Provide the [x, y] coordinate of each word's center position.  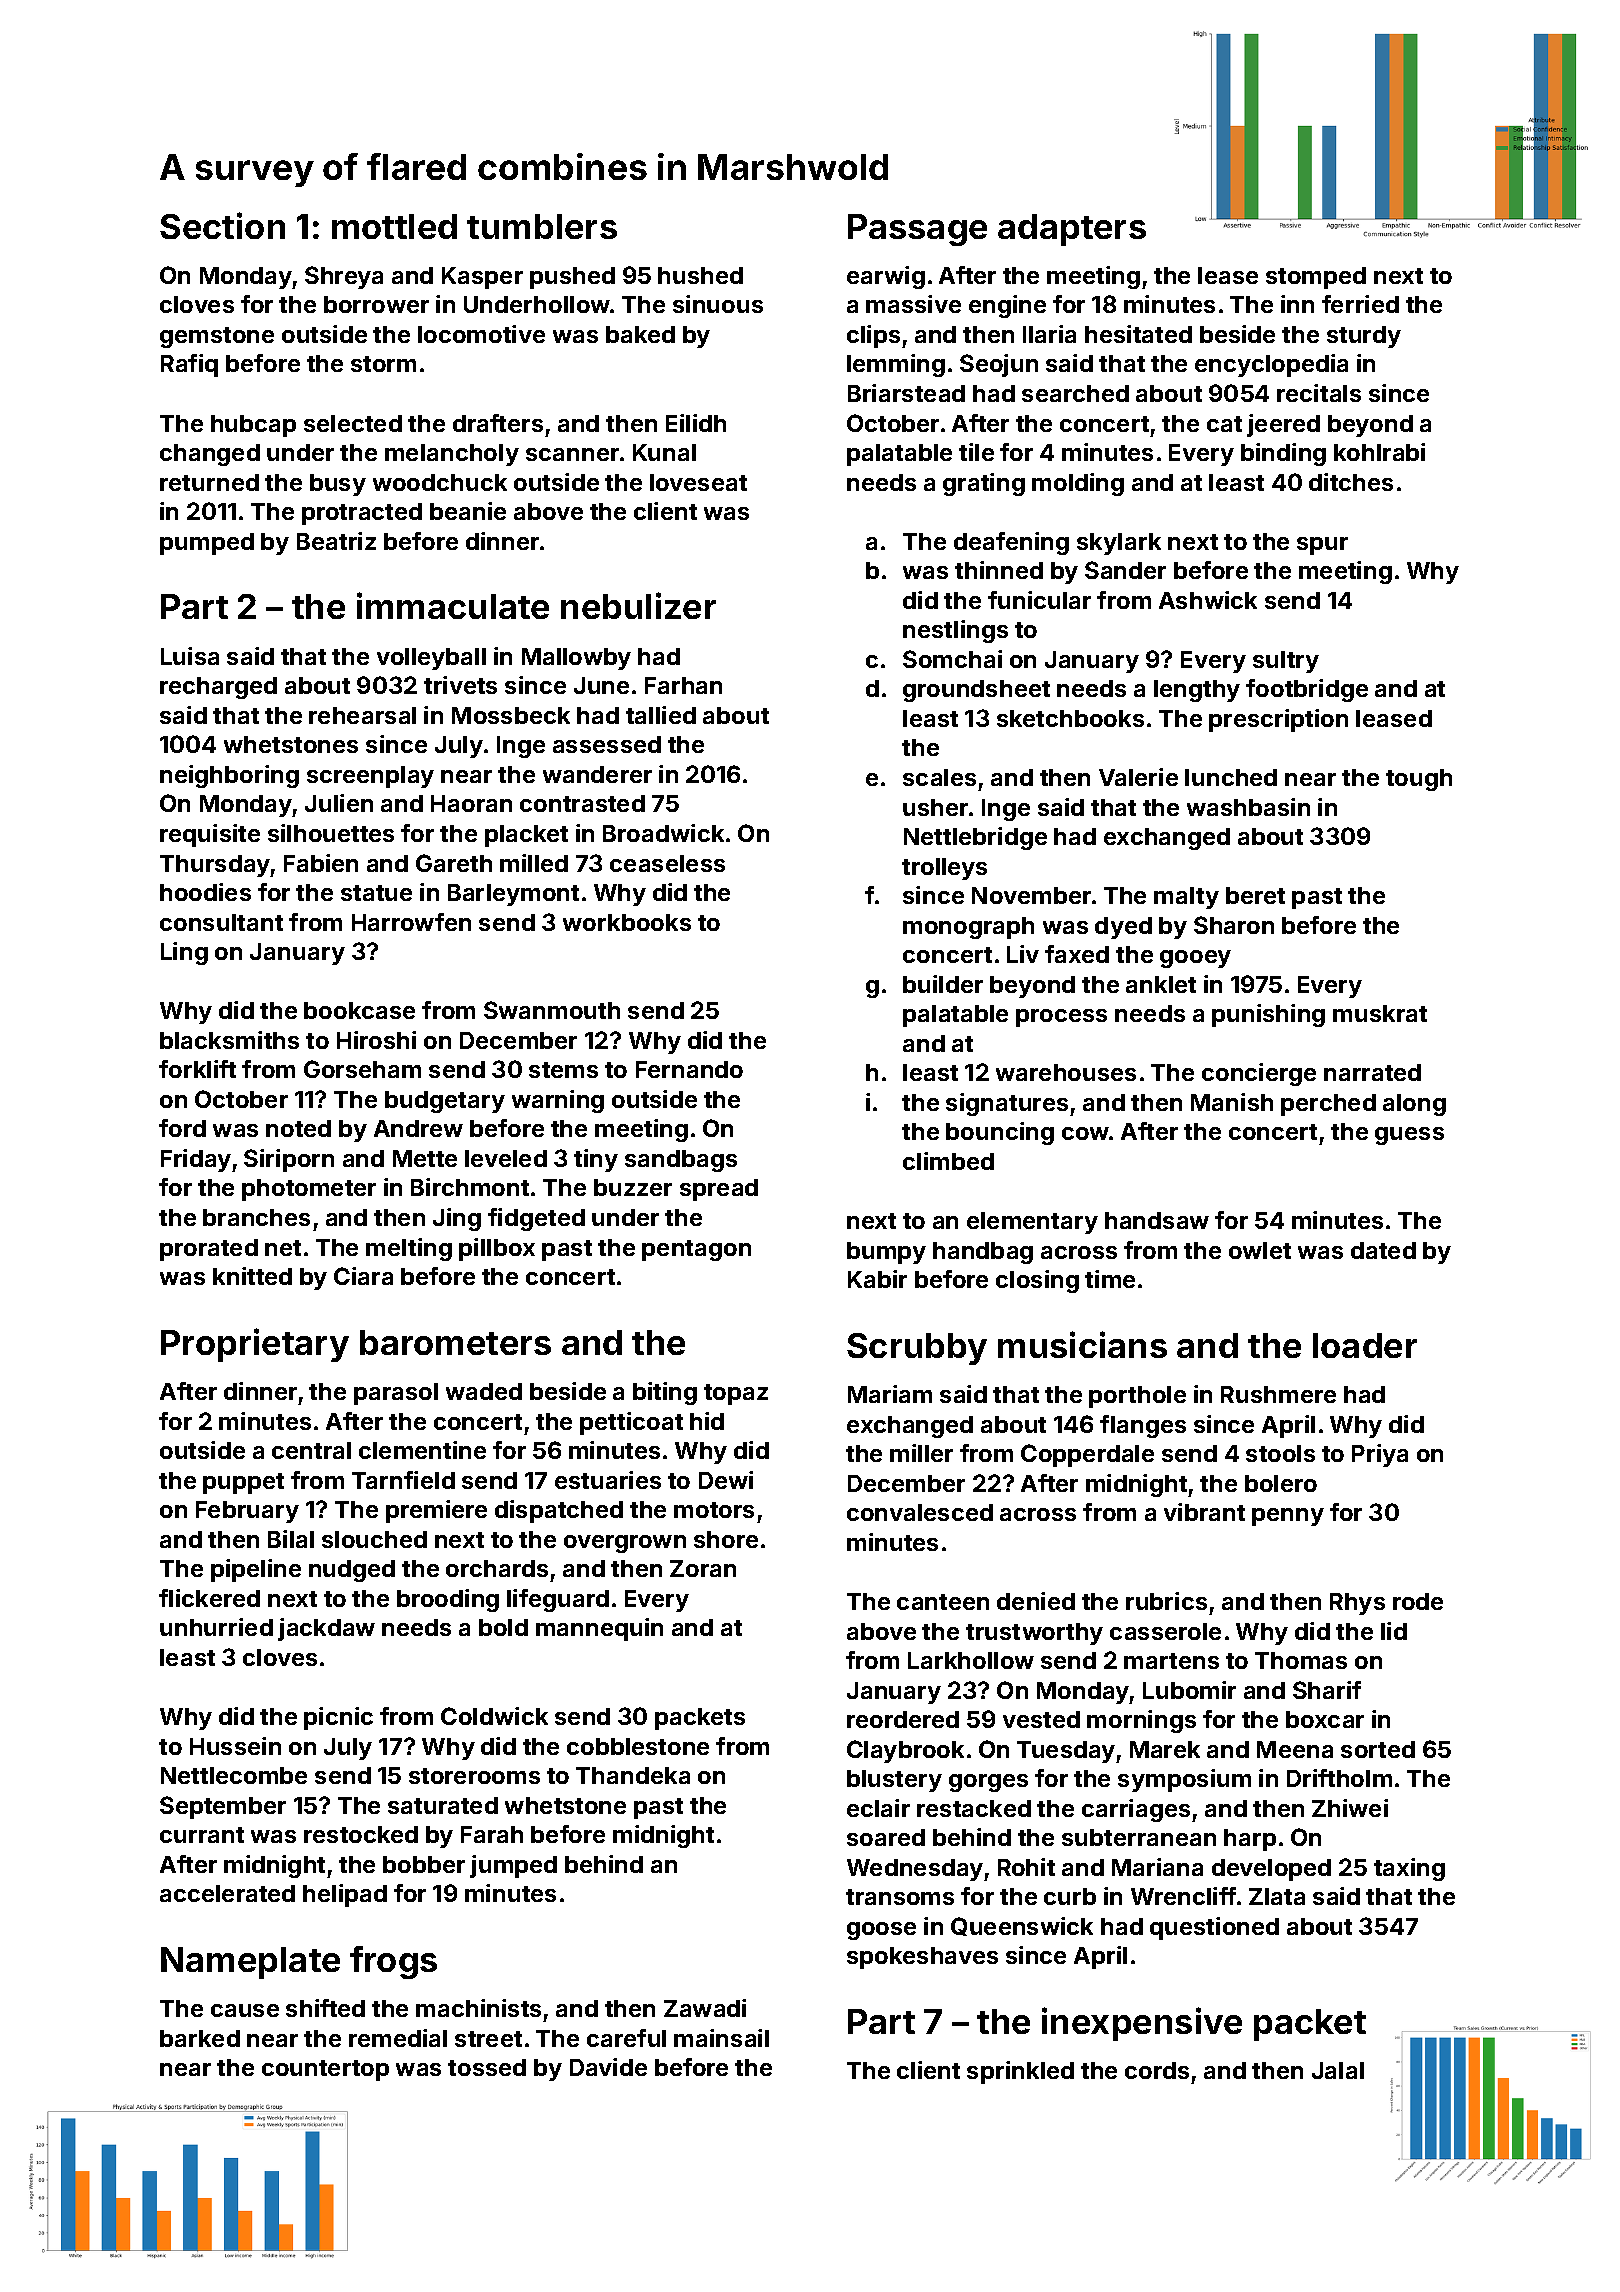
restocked [361, 1834]
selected [353, 423]
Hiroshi [376, 1040]
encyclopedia [1271, 365]
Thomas [1301, 1660]
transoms [900, 1897]
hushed [700, 275]
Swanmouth [552, 1010]
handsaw [1157, 1220]
